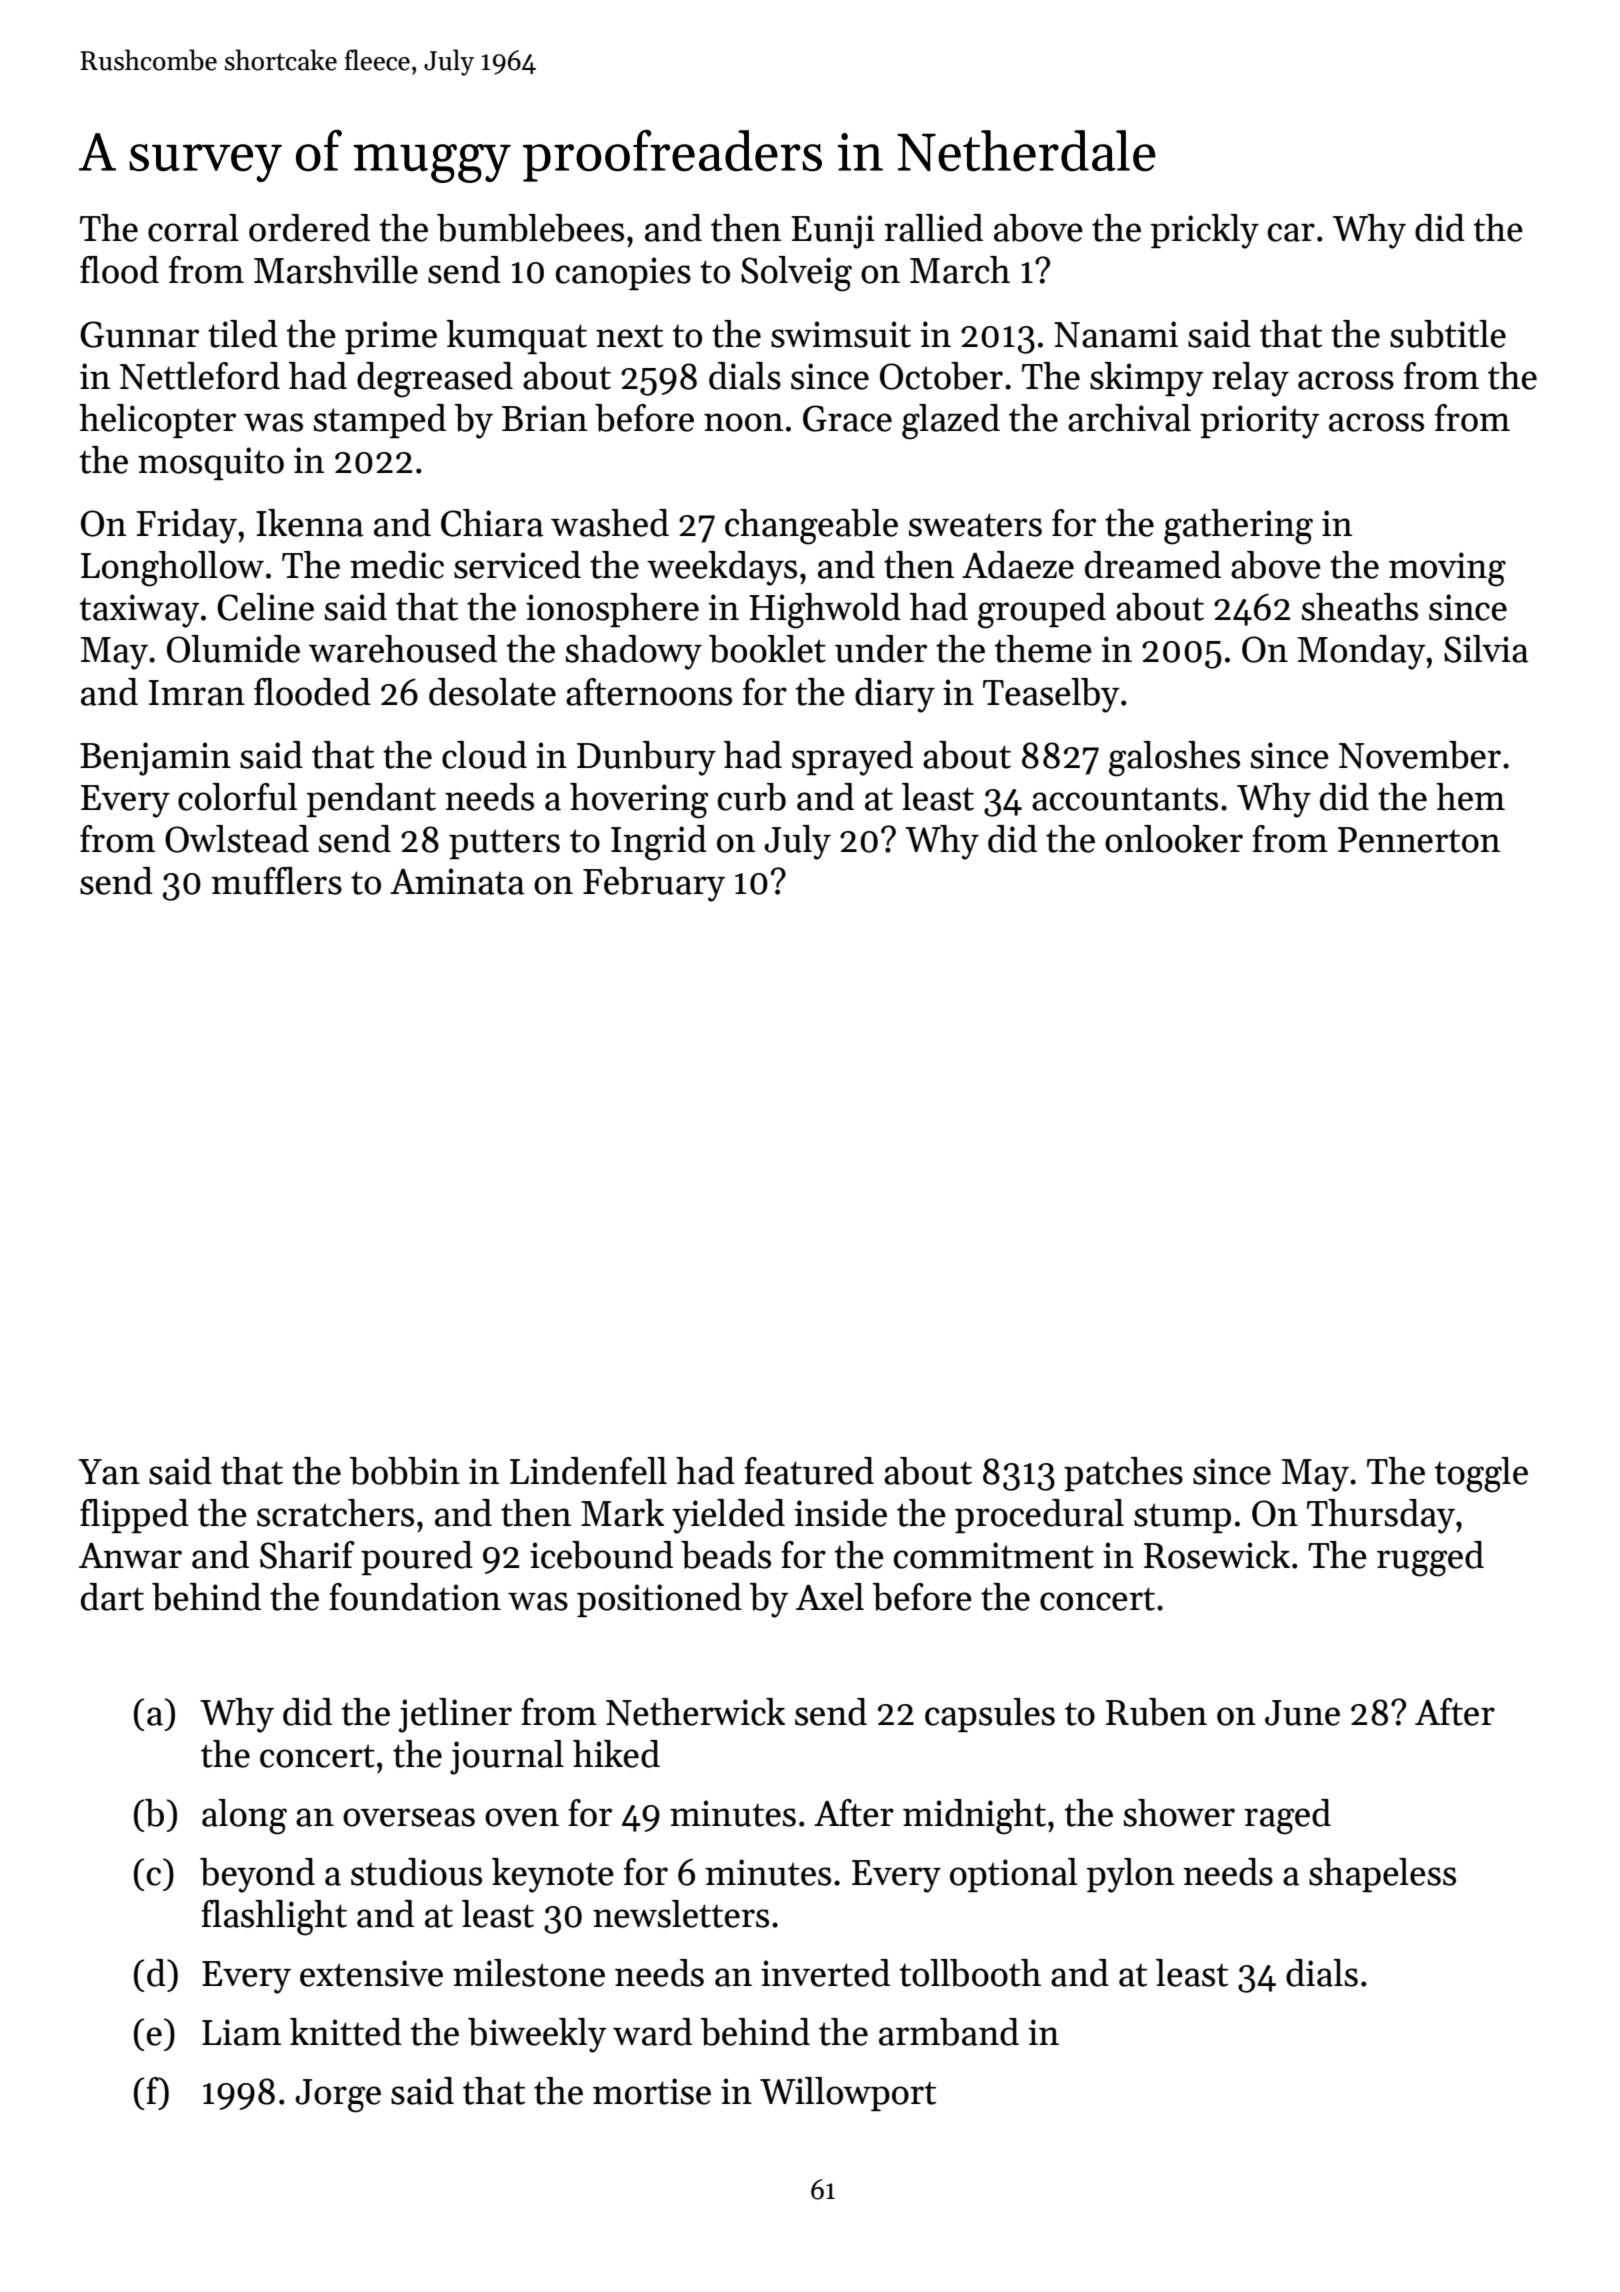 Image resolution: width=1620 pixels, height=2292 pixels. What do you see at coordinates (841, 334) in the image?
I see `swimsuit` at bounding box center [841, 334].
